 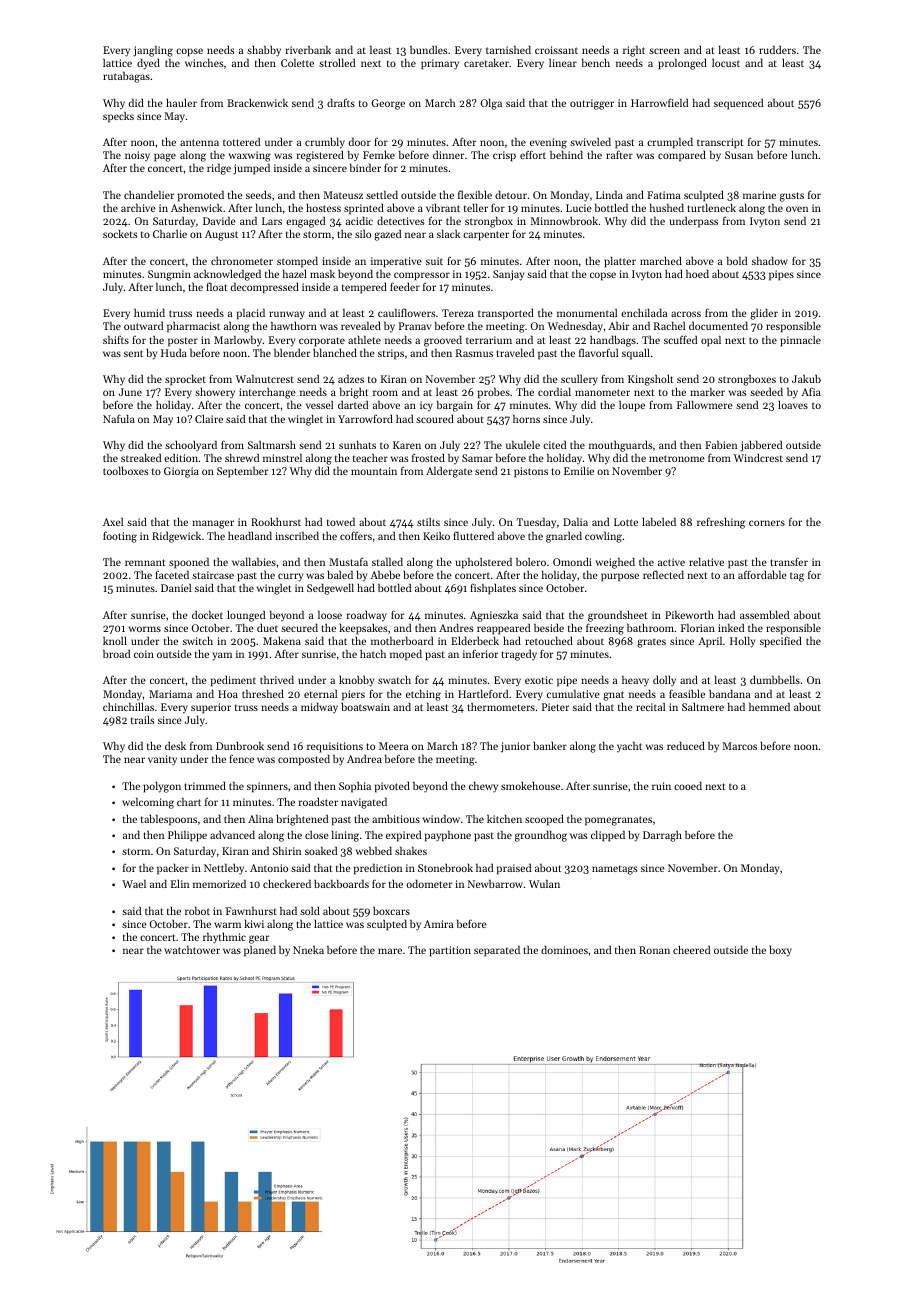 I want to click on binder, so click(x=365, y=167).
